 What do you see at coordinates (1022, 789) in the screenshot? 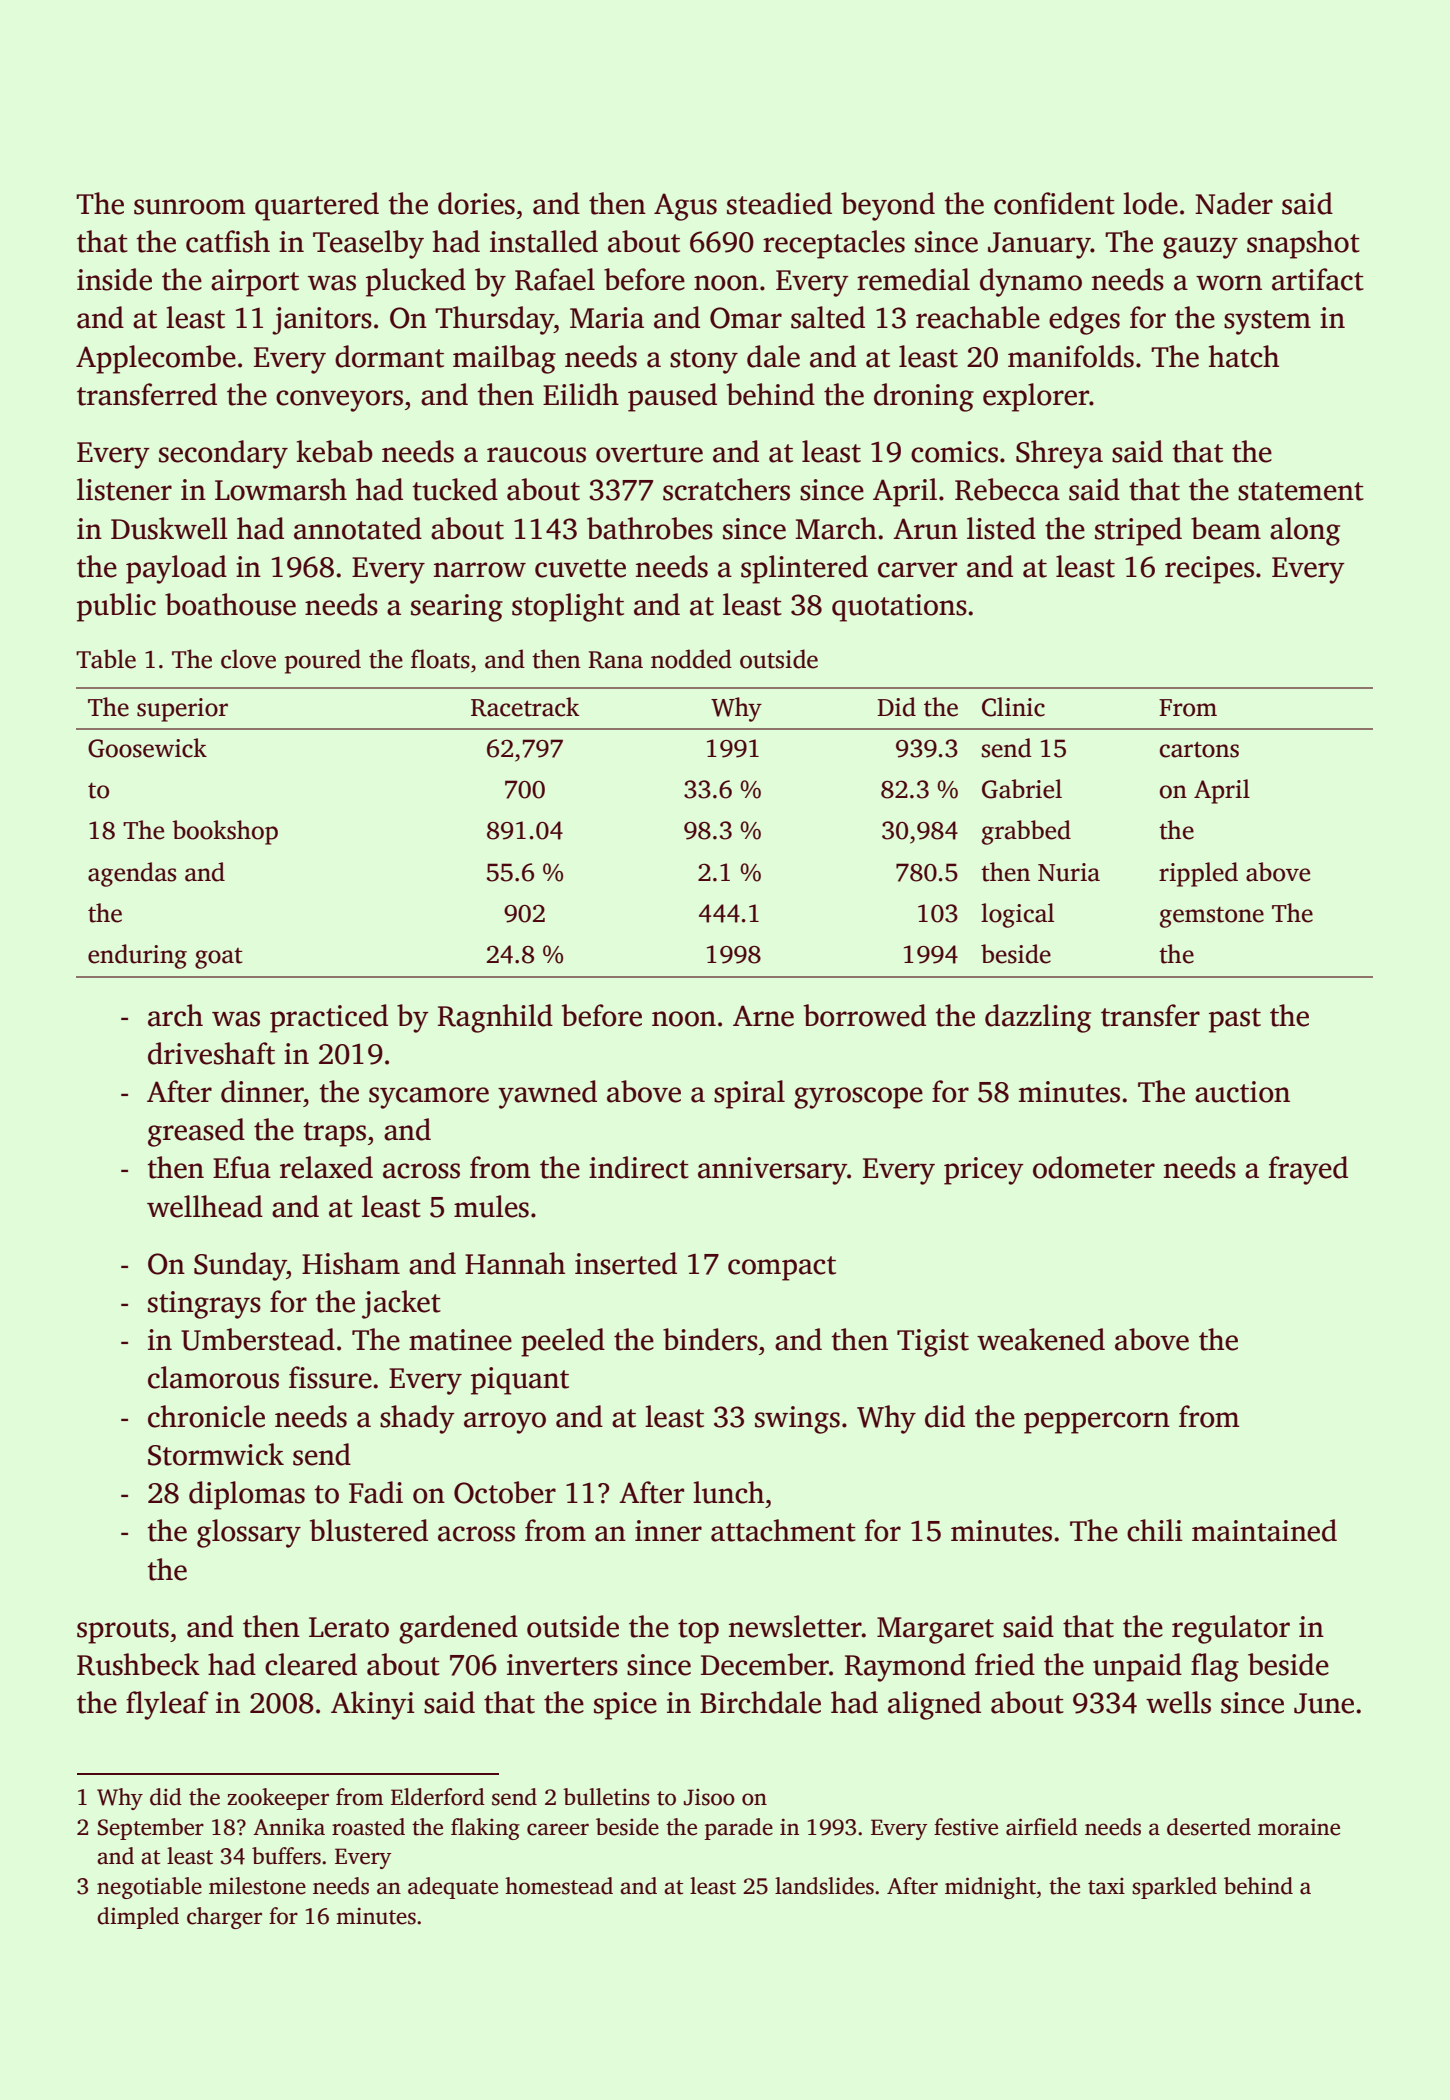
I see `Gabriel` at bounding box center [1022, 789].
